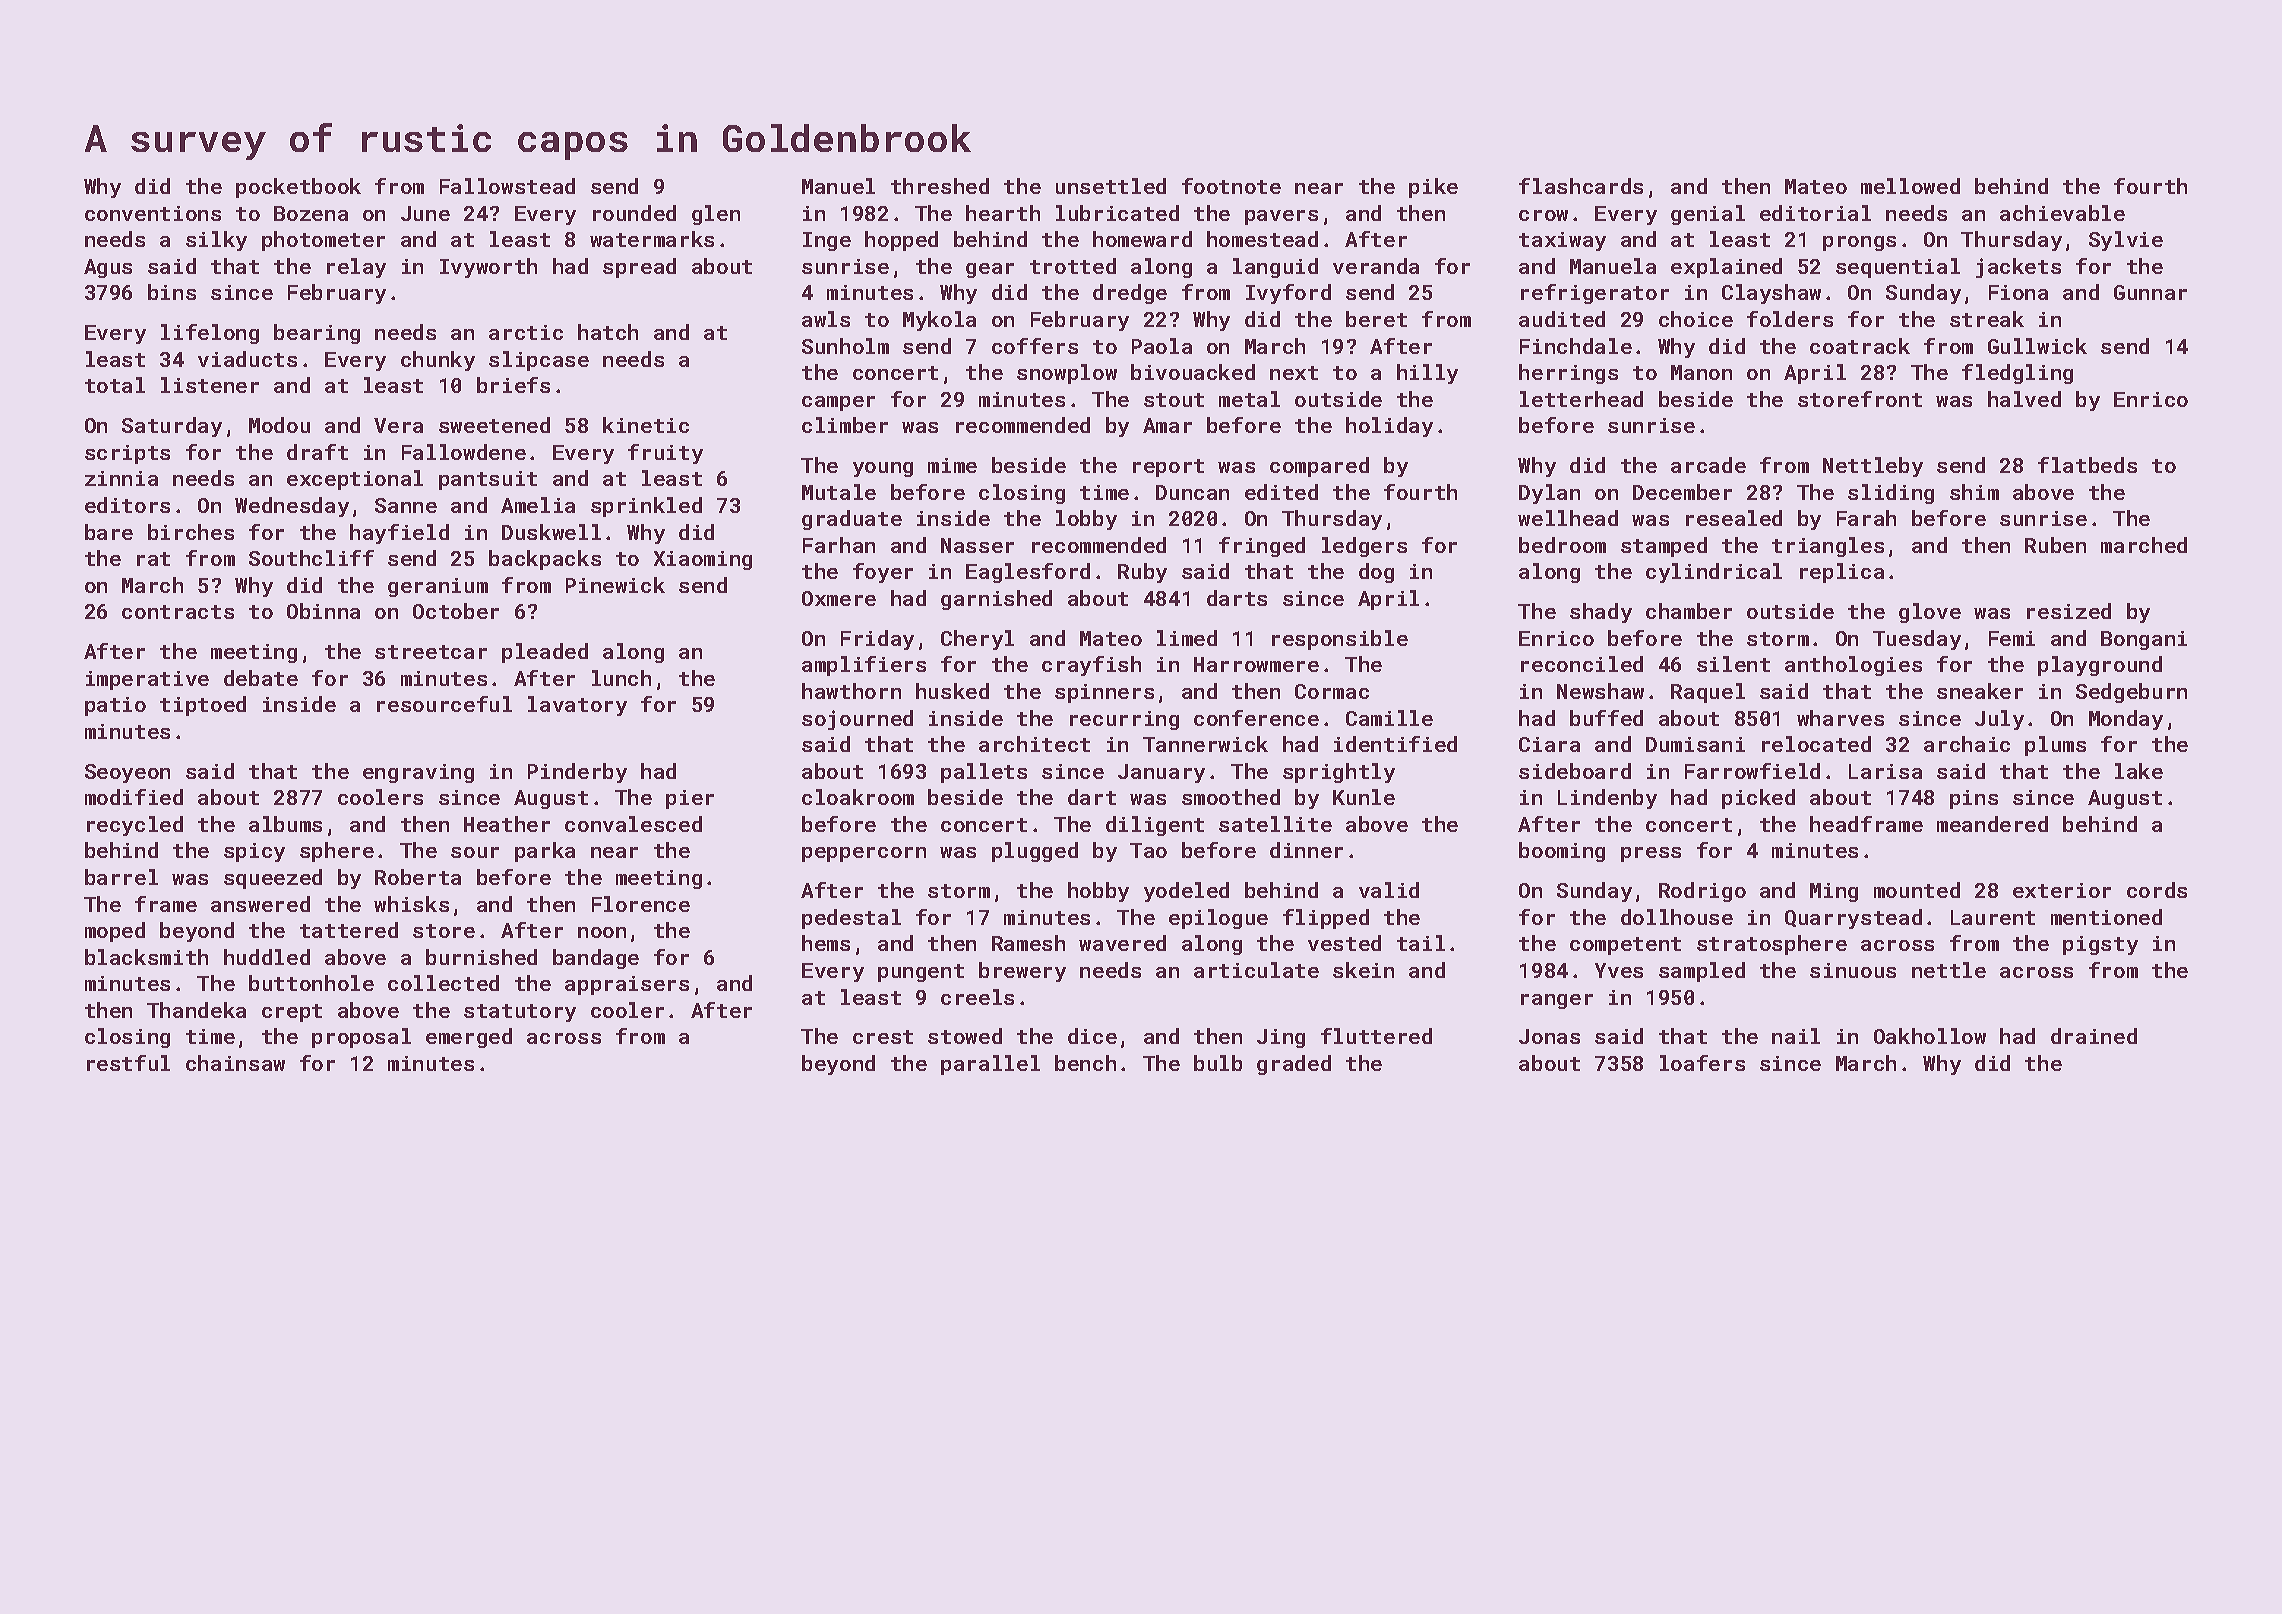 The height and width of the image is (1614, 2282). What do you see at coordinates (1860, 346) in the image?
I see `coatrack` at bounding box center [1860, 346].
